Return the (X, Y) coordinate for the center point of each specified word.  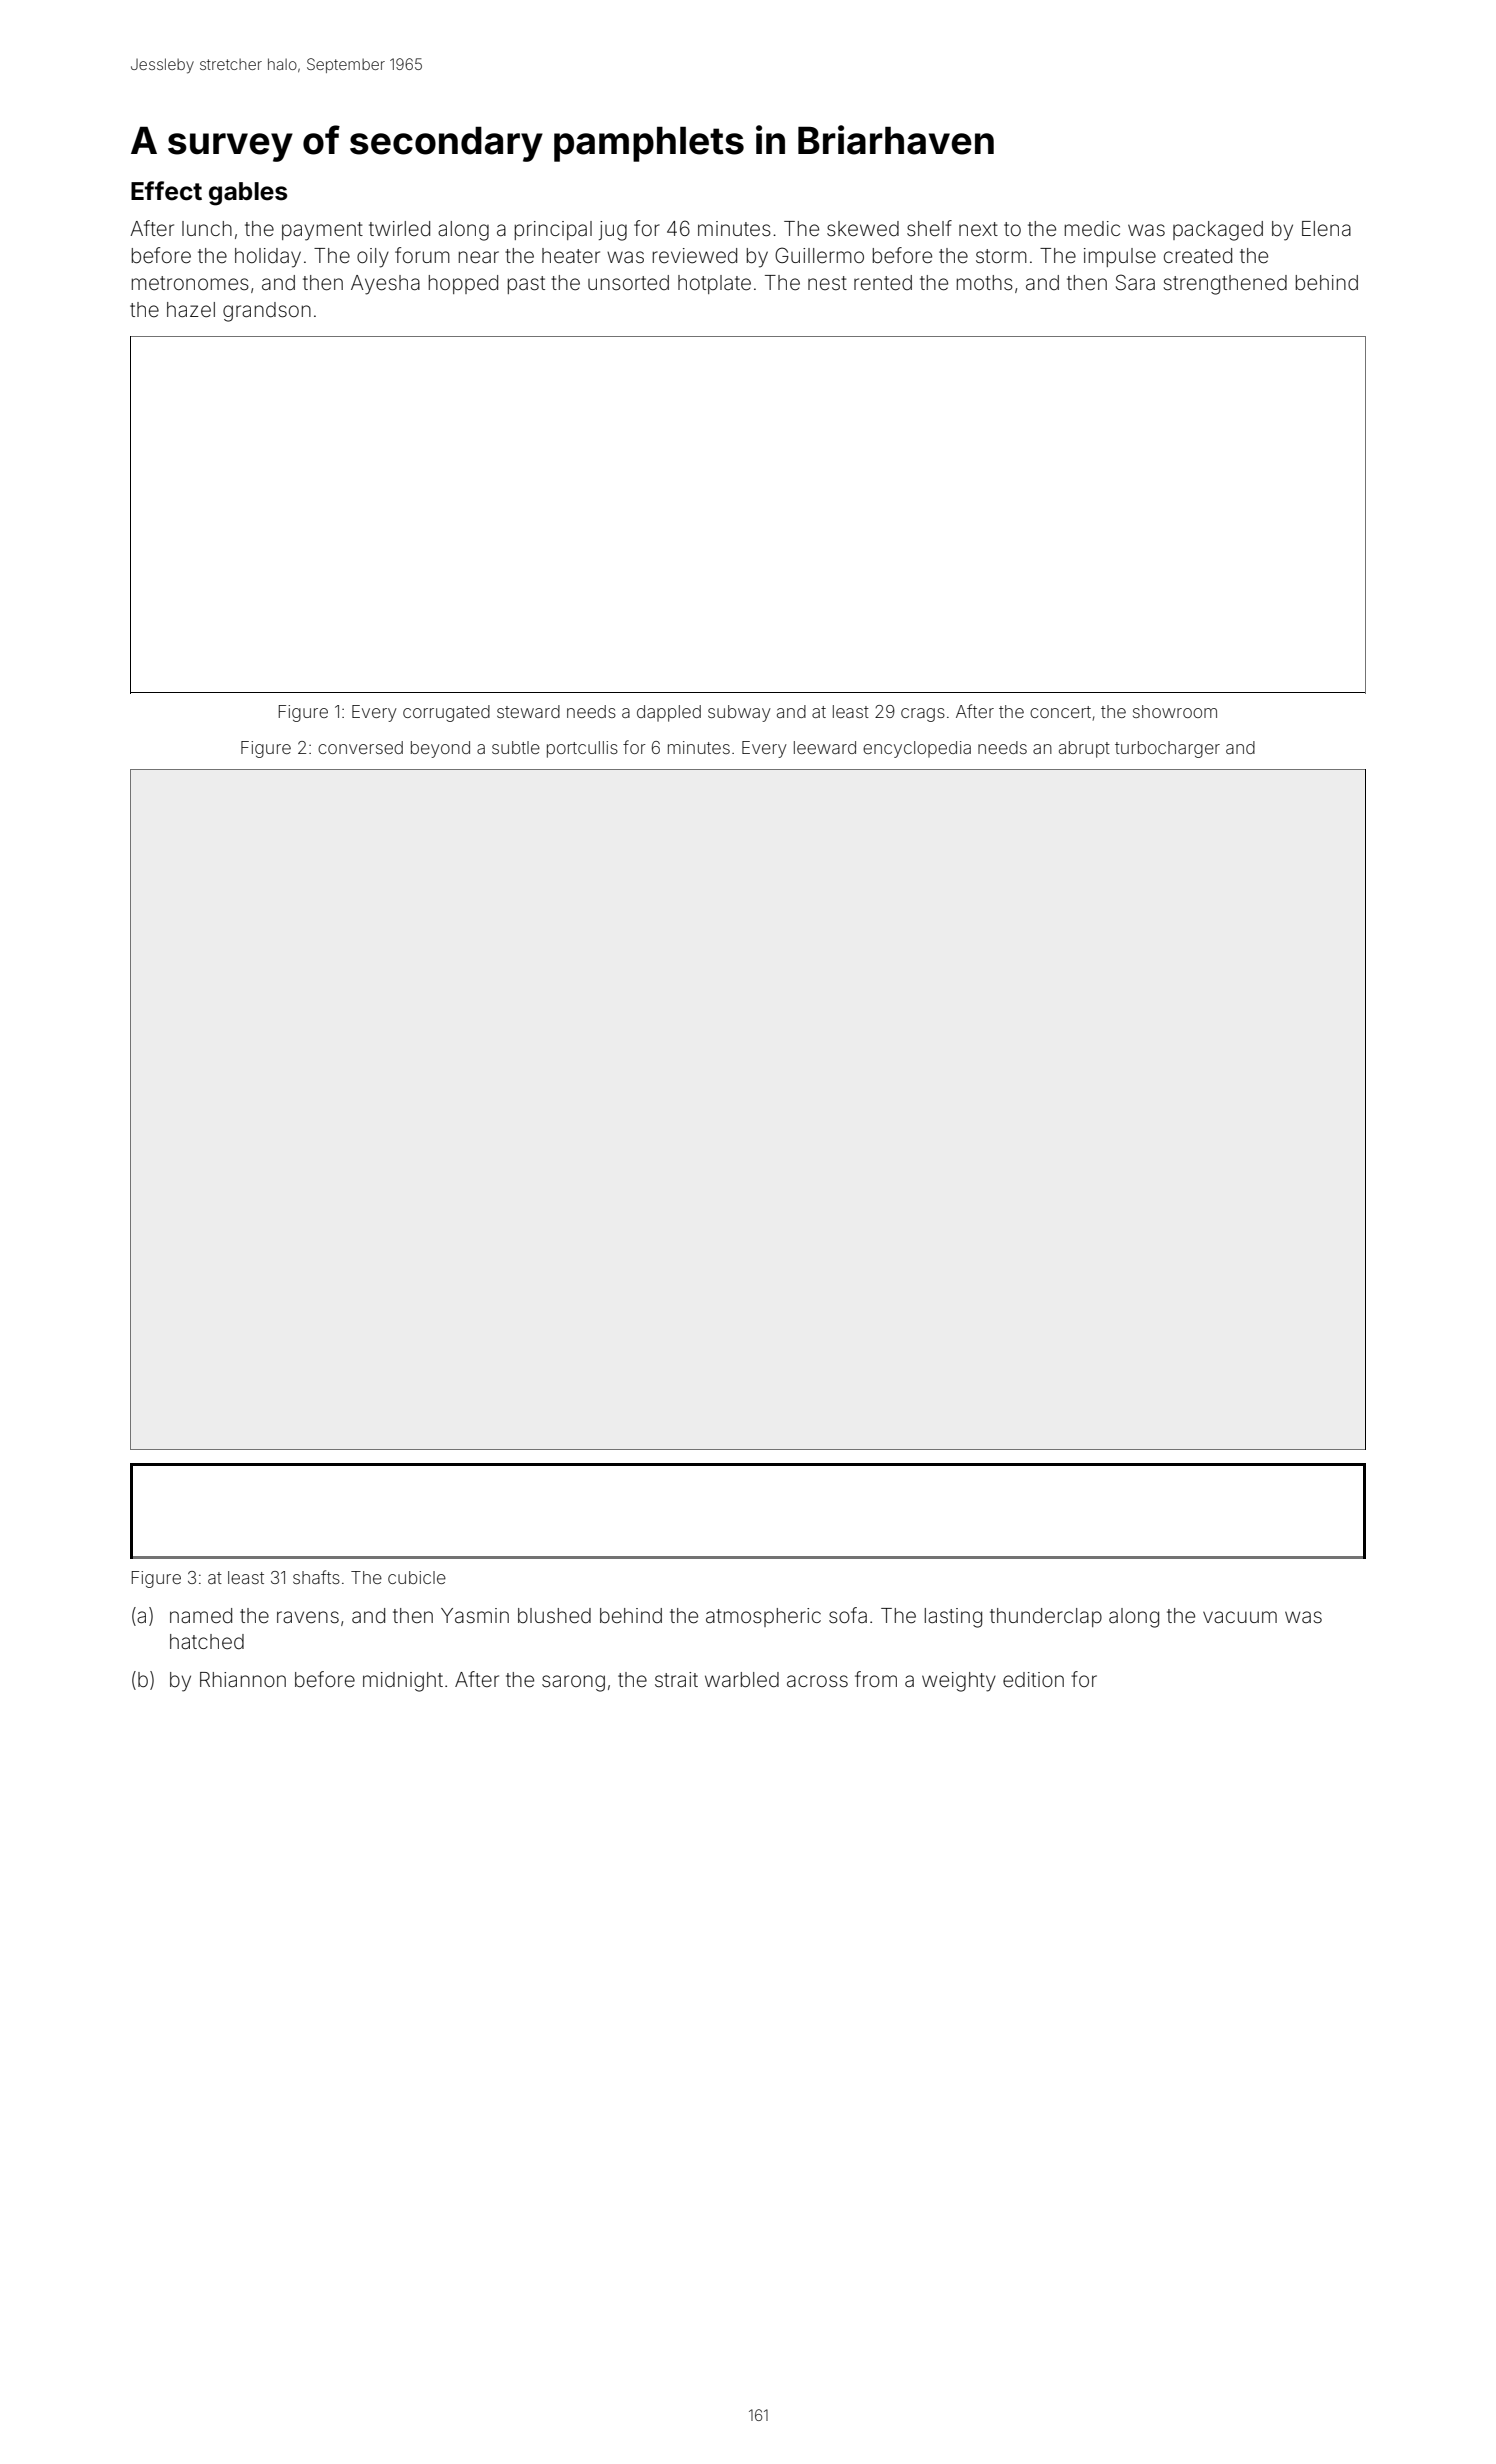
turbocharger (1167, 749)
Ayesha (385, 285)
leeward (825, 747)
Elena (1326, 228)
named (201, 1615)
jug (613, 231)
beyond (440, 749)
